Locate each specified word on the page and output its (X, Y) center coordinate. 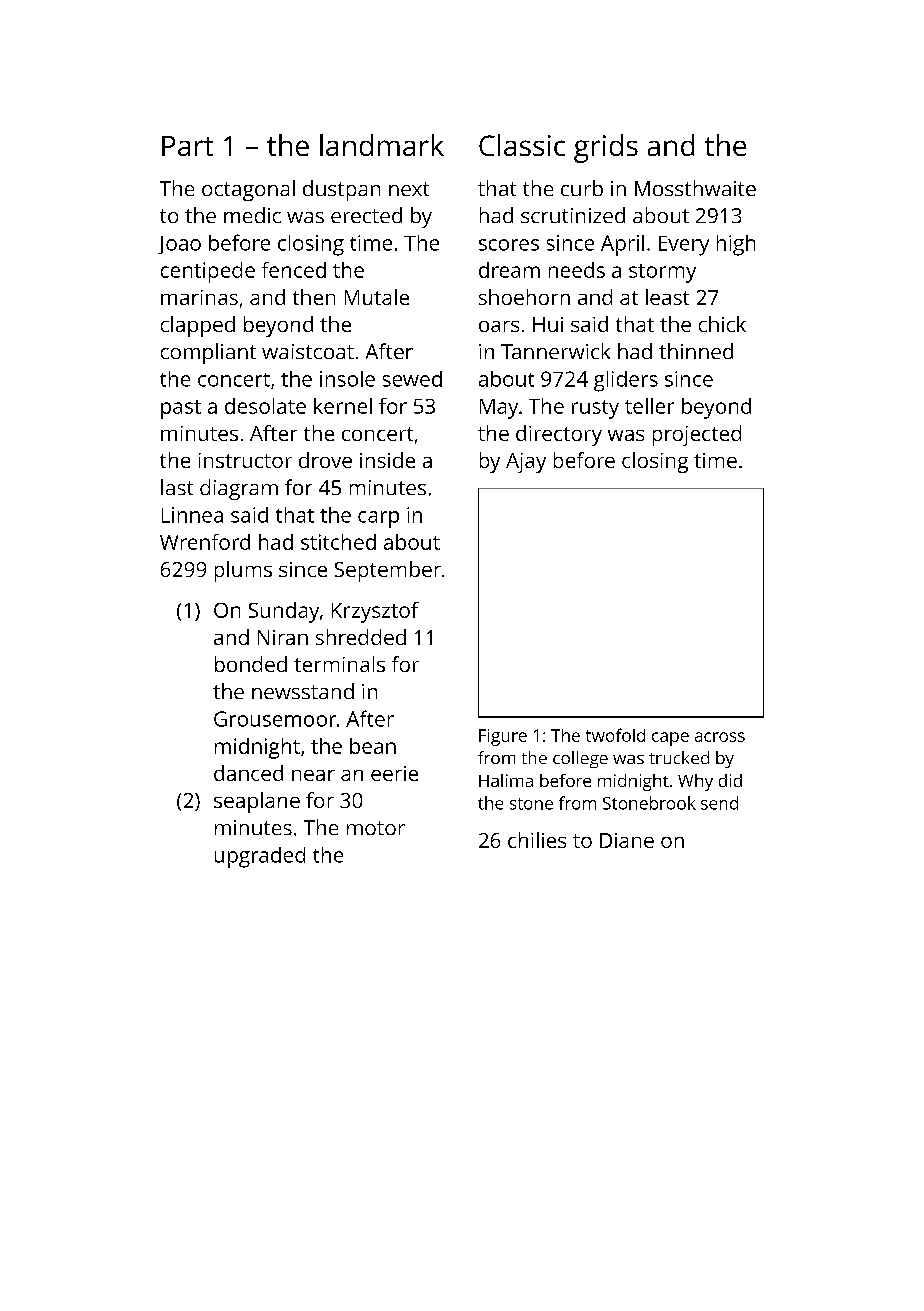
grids (606, 148)
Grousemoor (275, 719)
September (388, 571)
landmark (382, 145)
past (181, 409)
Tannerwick (555, 351)
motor (376, 828)
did (730, 780)
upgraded (260, 857)
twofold (615, 735)
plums (243, 571)
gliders (626, 381)
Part (187, 146)
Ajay (526, 463)
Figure (503, 737)
